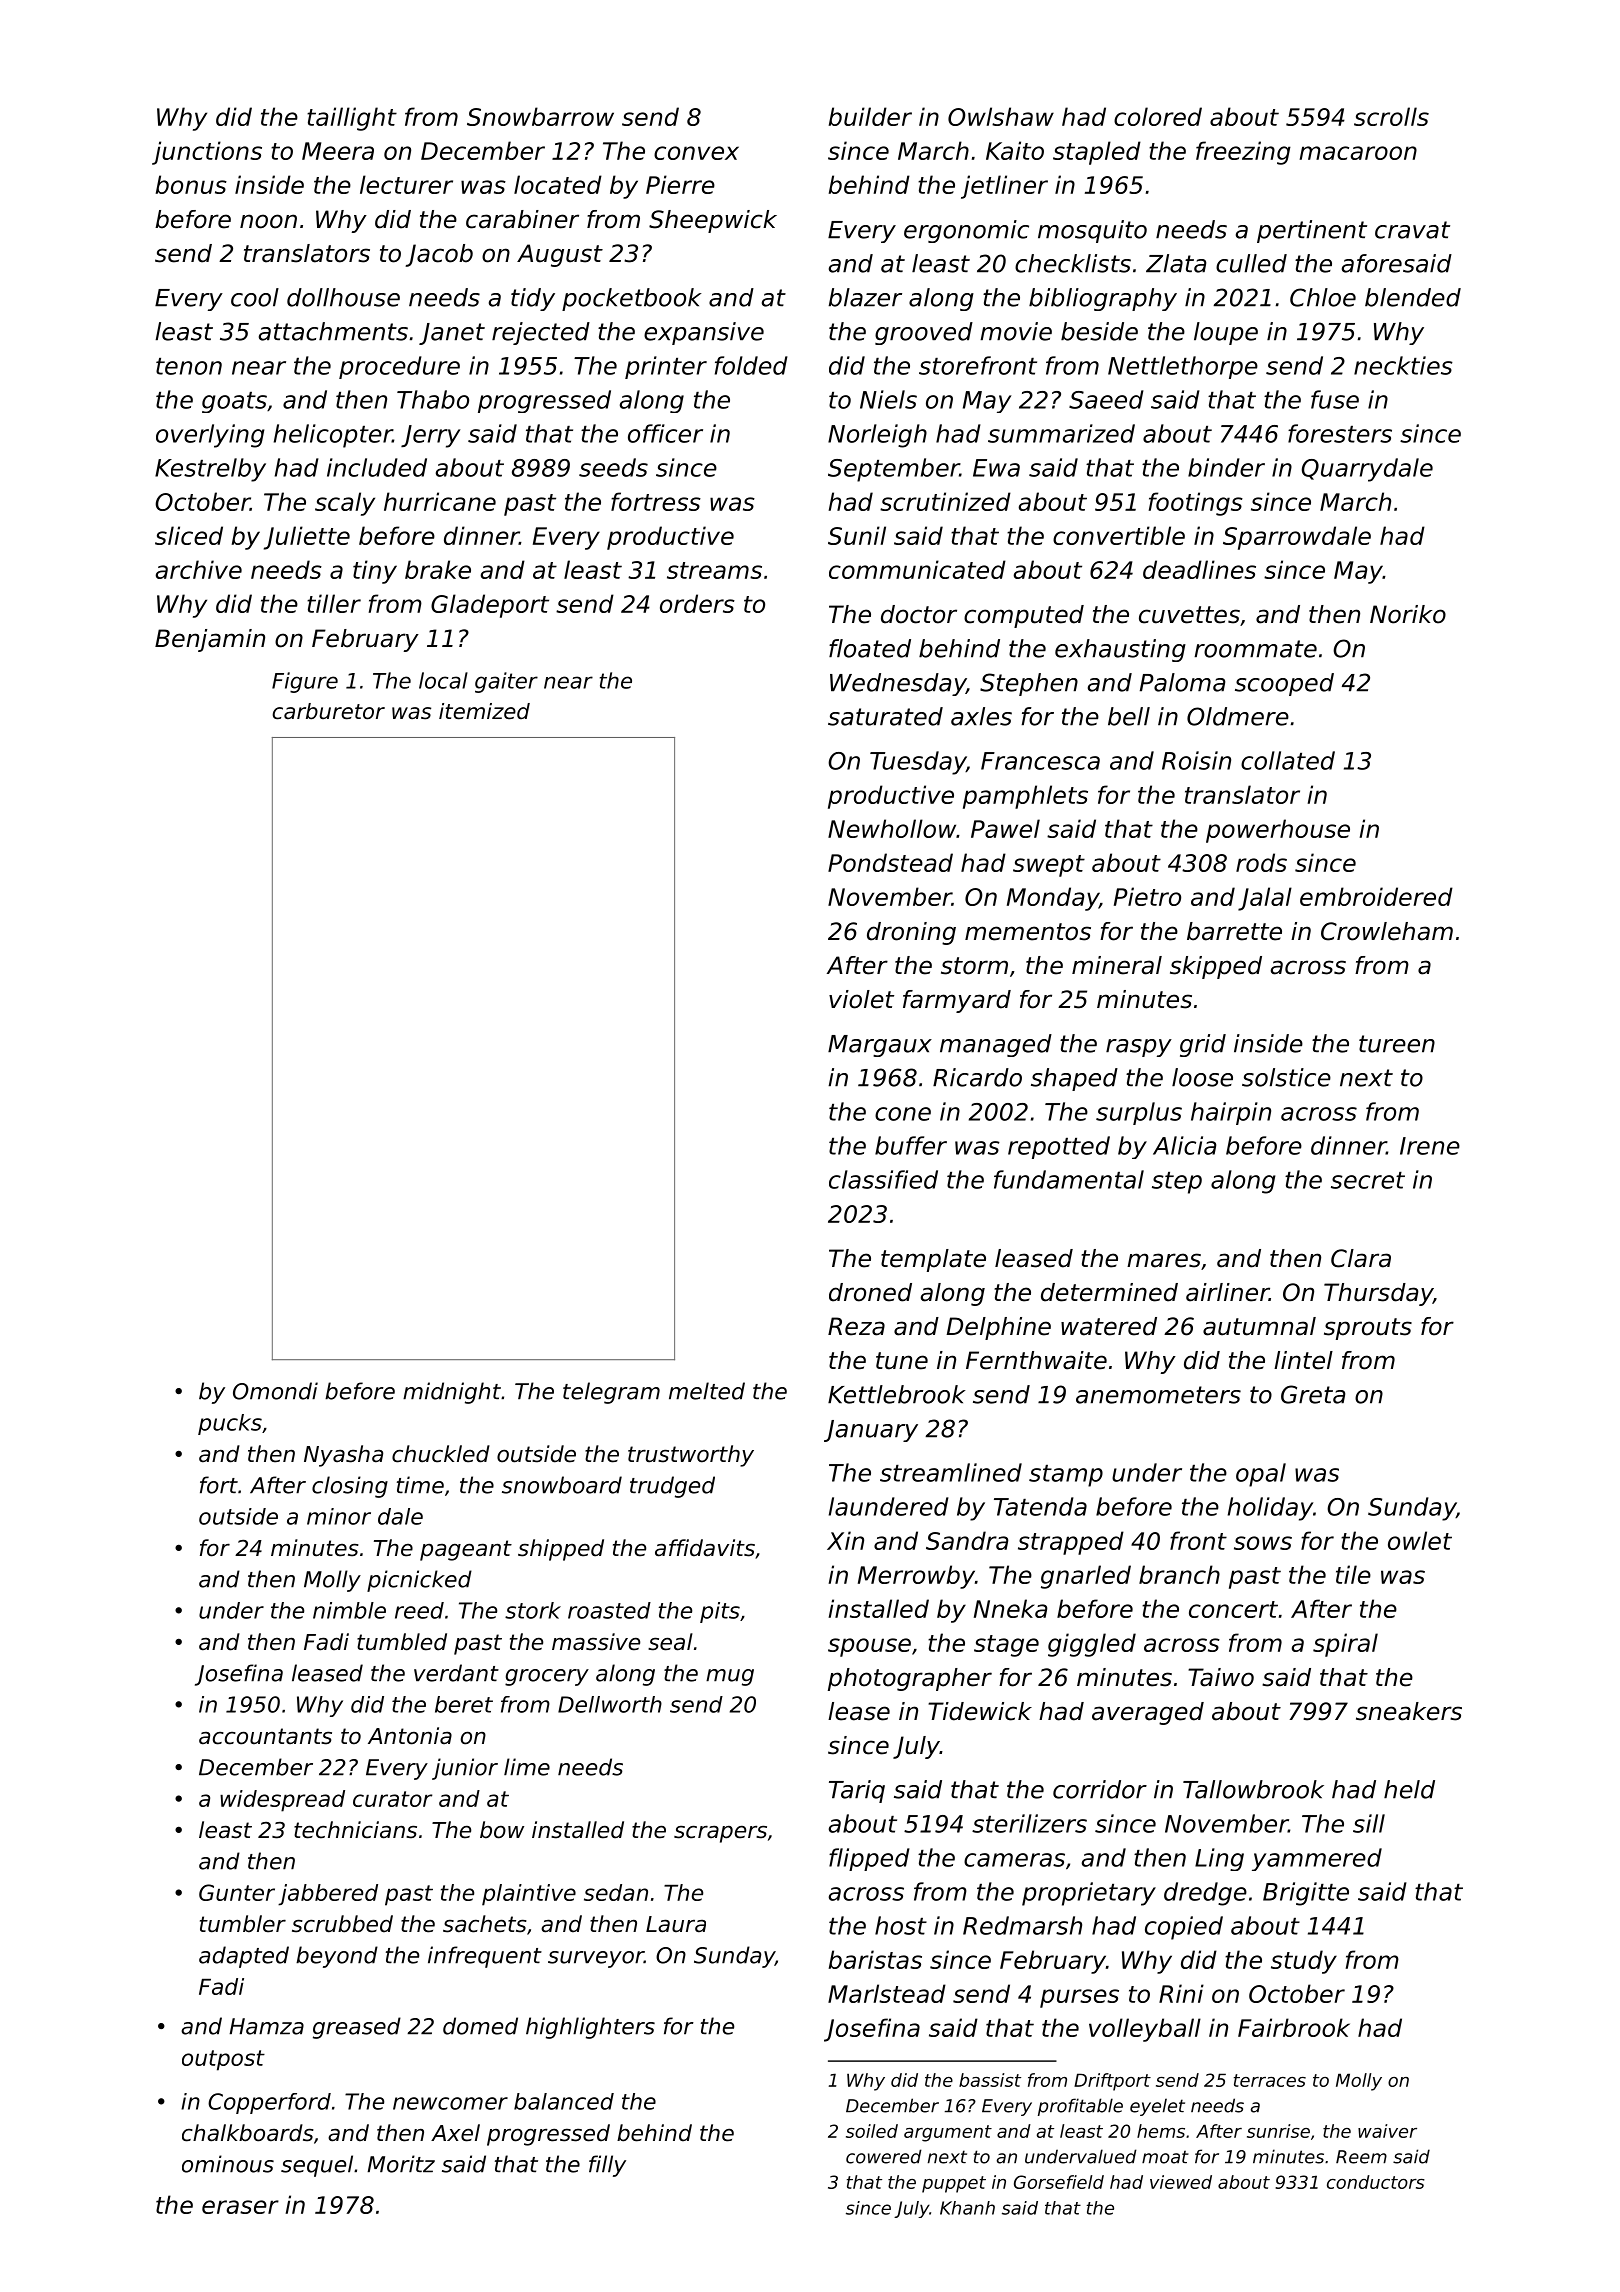  I want to click on Irene, so click(1430, 1146).
